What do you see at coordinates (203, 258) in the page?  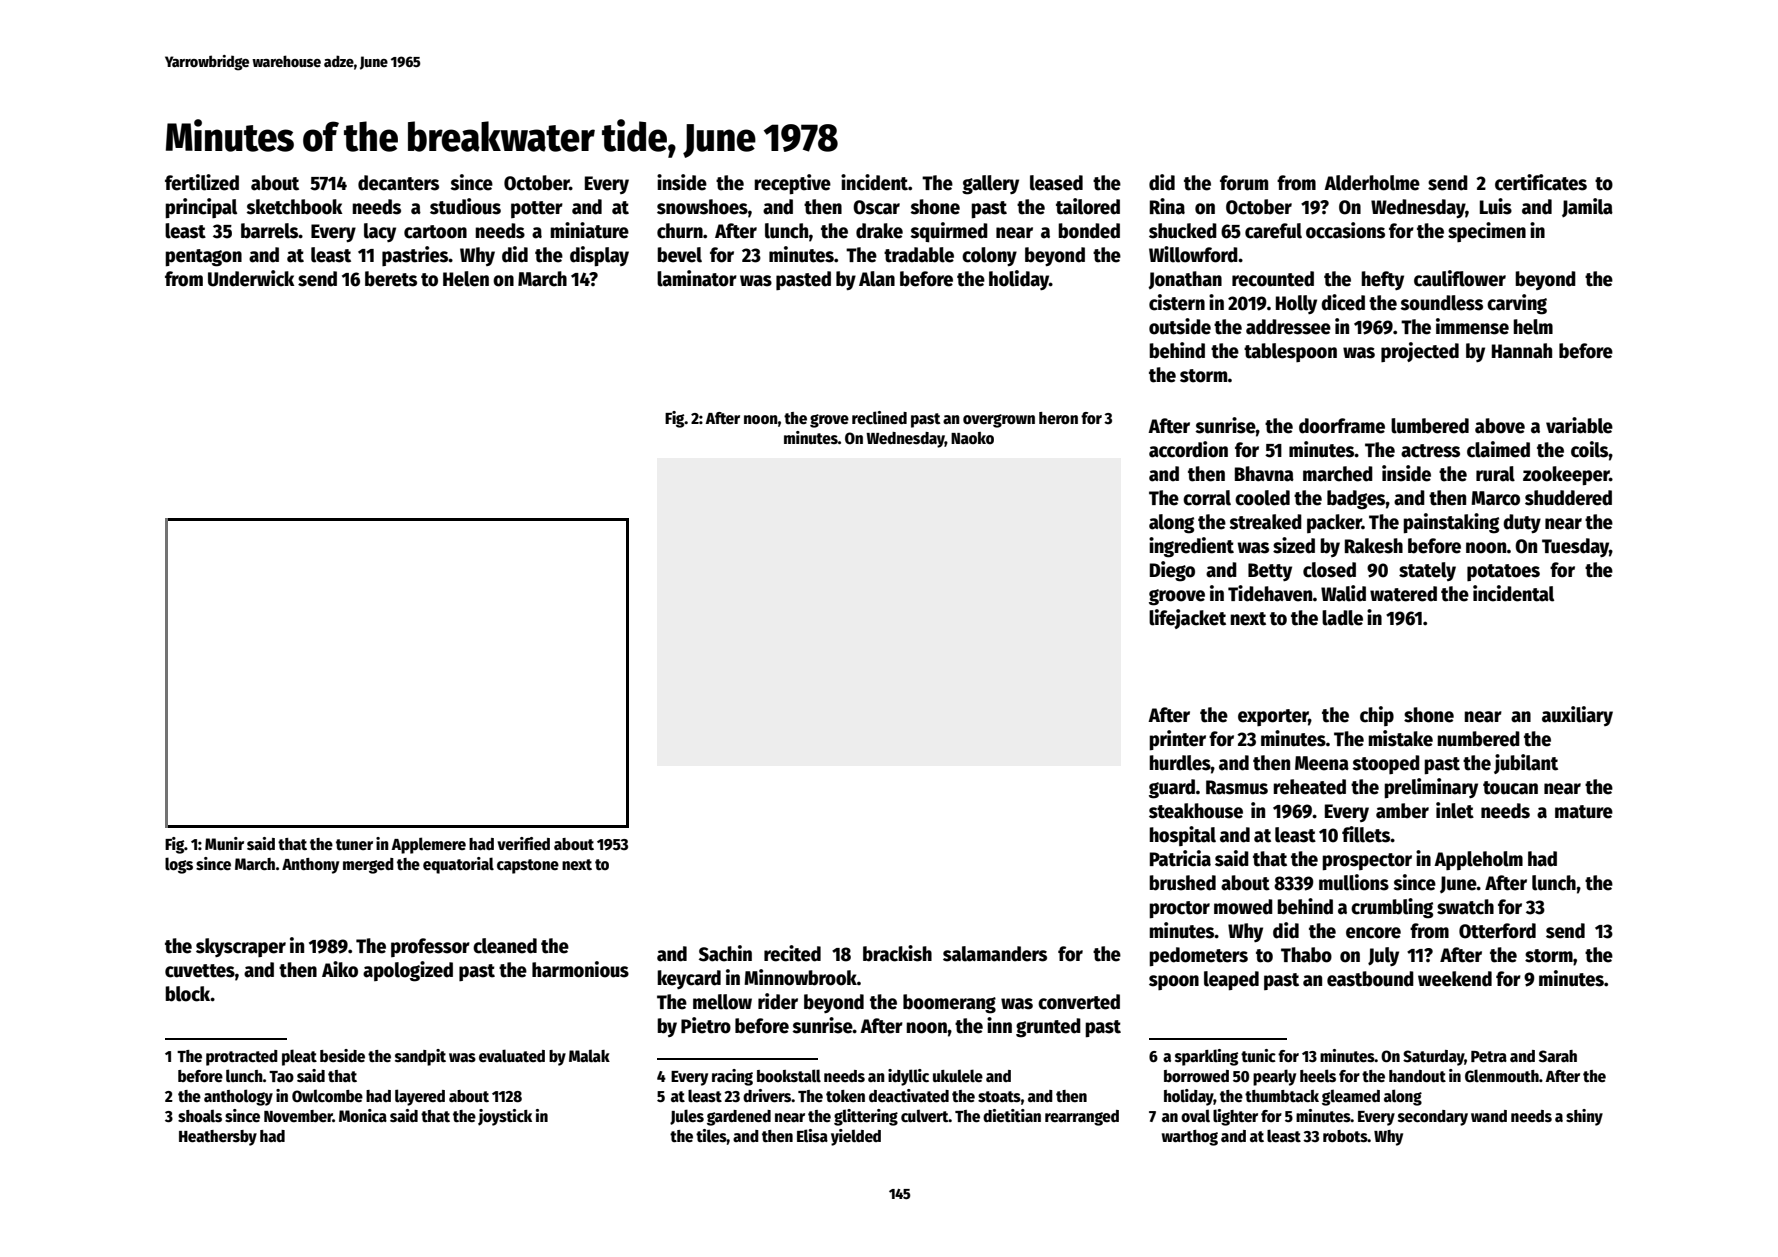 I see `pentagon` at bounding box center [203, 258].
